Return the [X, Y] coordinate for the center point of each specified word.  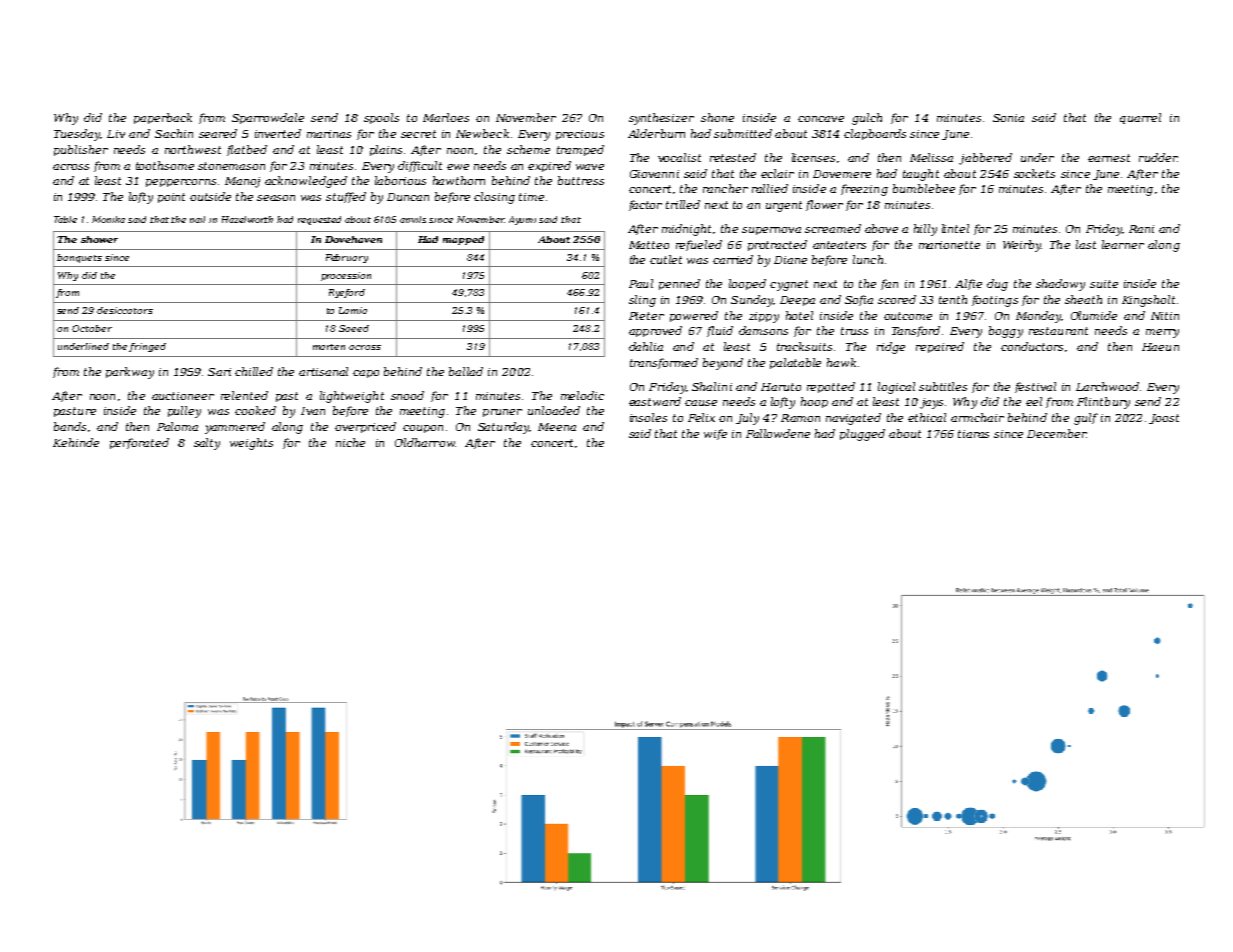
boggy [1006, 332]
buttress [581, 180]
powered [694, 316]
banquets [79, 258]
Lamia [353, 310]
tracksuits [804, 346]
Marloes [446, 117]
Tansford [916, 331]
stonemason [231, 166]
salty [207, 444]
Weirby [1022, 246]
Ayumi [522, 220]
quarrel [1140, 118]
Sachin [174, 133]
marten [329, 347]
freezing [864, 190]
